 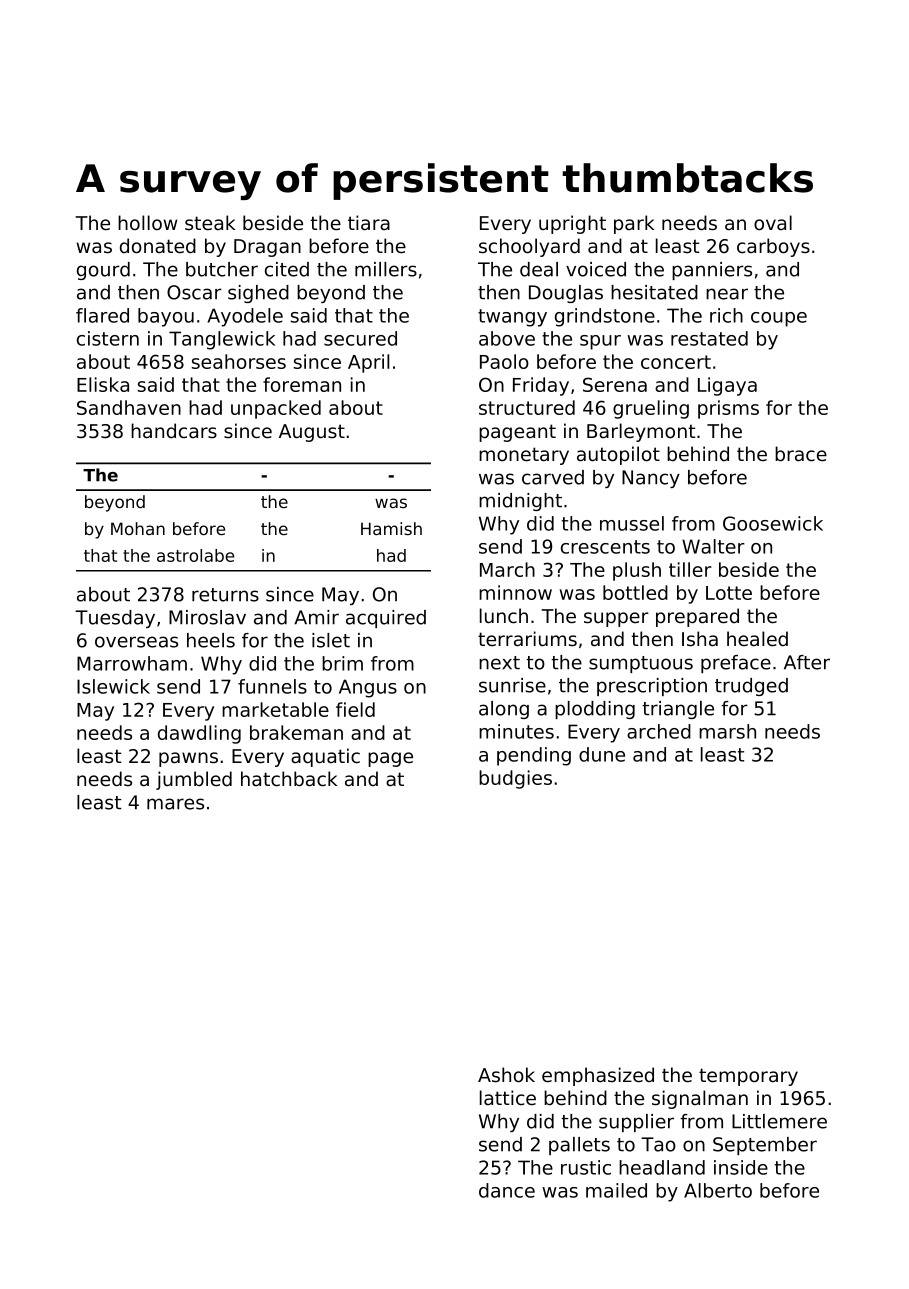 I want to click on dune, so click(x=602, y=754).
